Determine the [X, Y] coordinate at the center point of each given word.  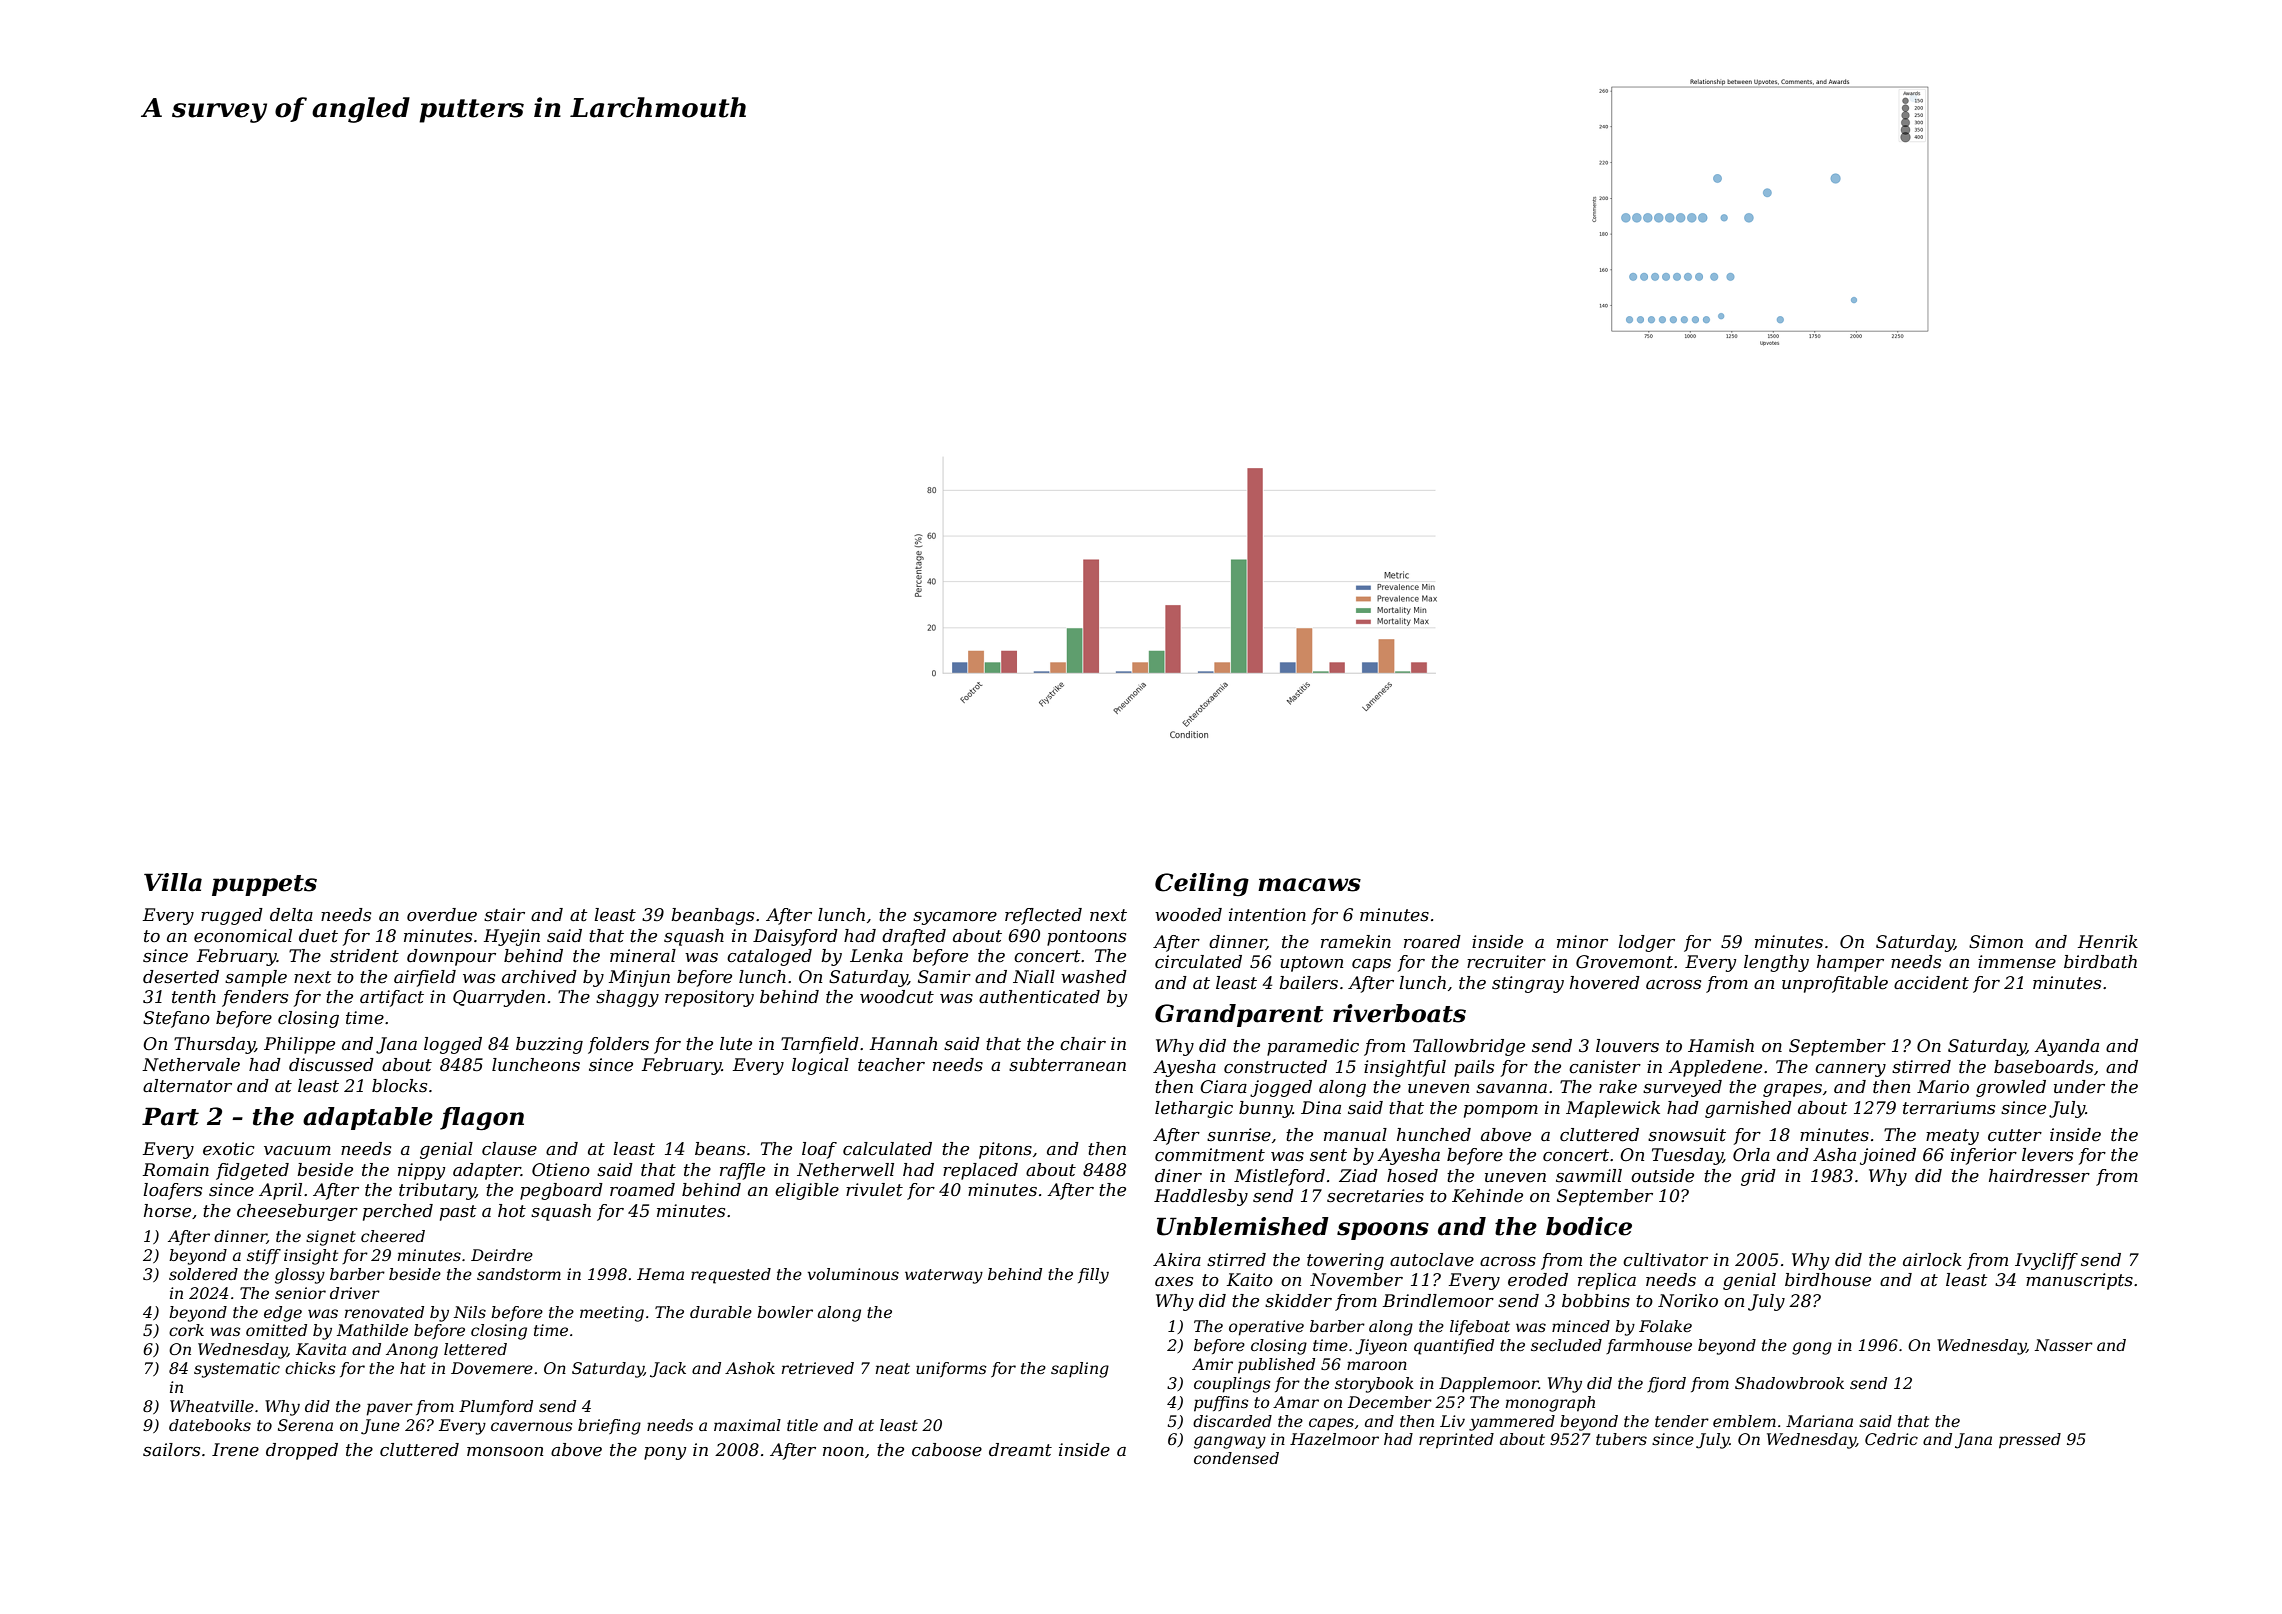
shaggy [627, 998]
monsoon [505, 1451]
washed [1094, 976]
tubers [1621, 1439]
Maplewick [1613, 1109]
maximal [747, 1425]
